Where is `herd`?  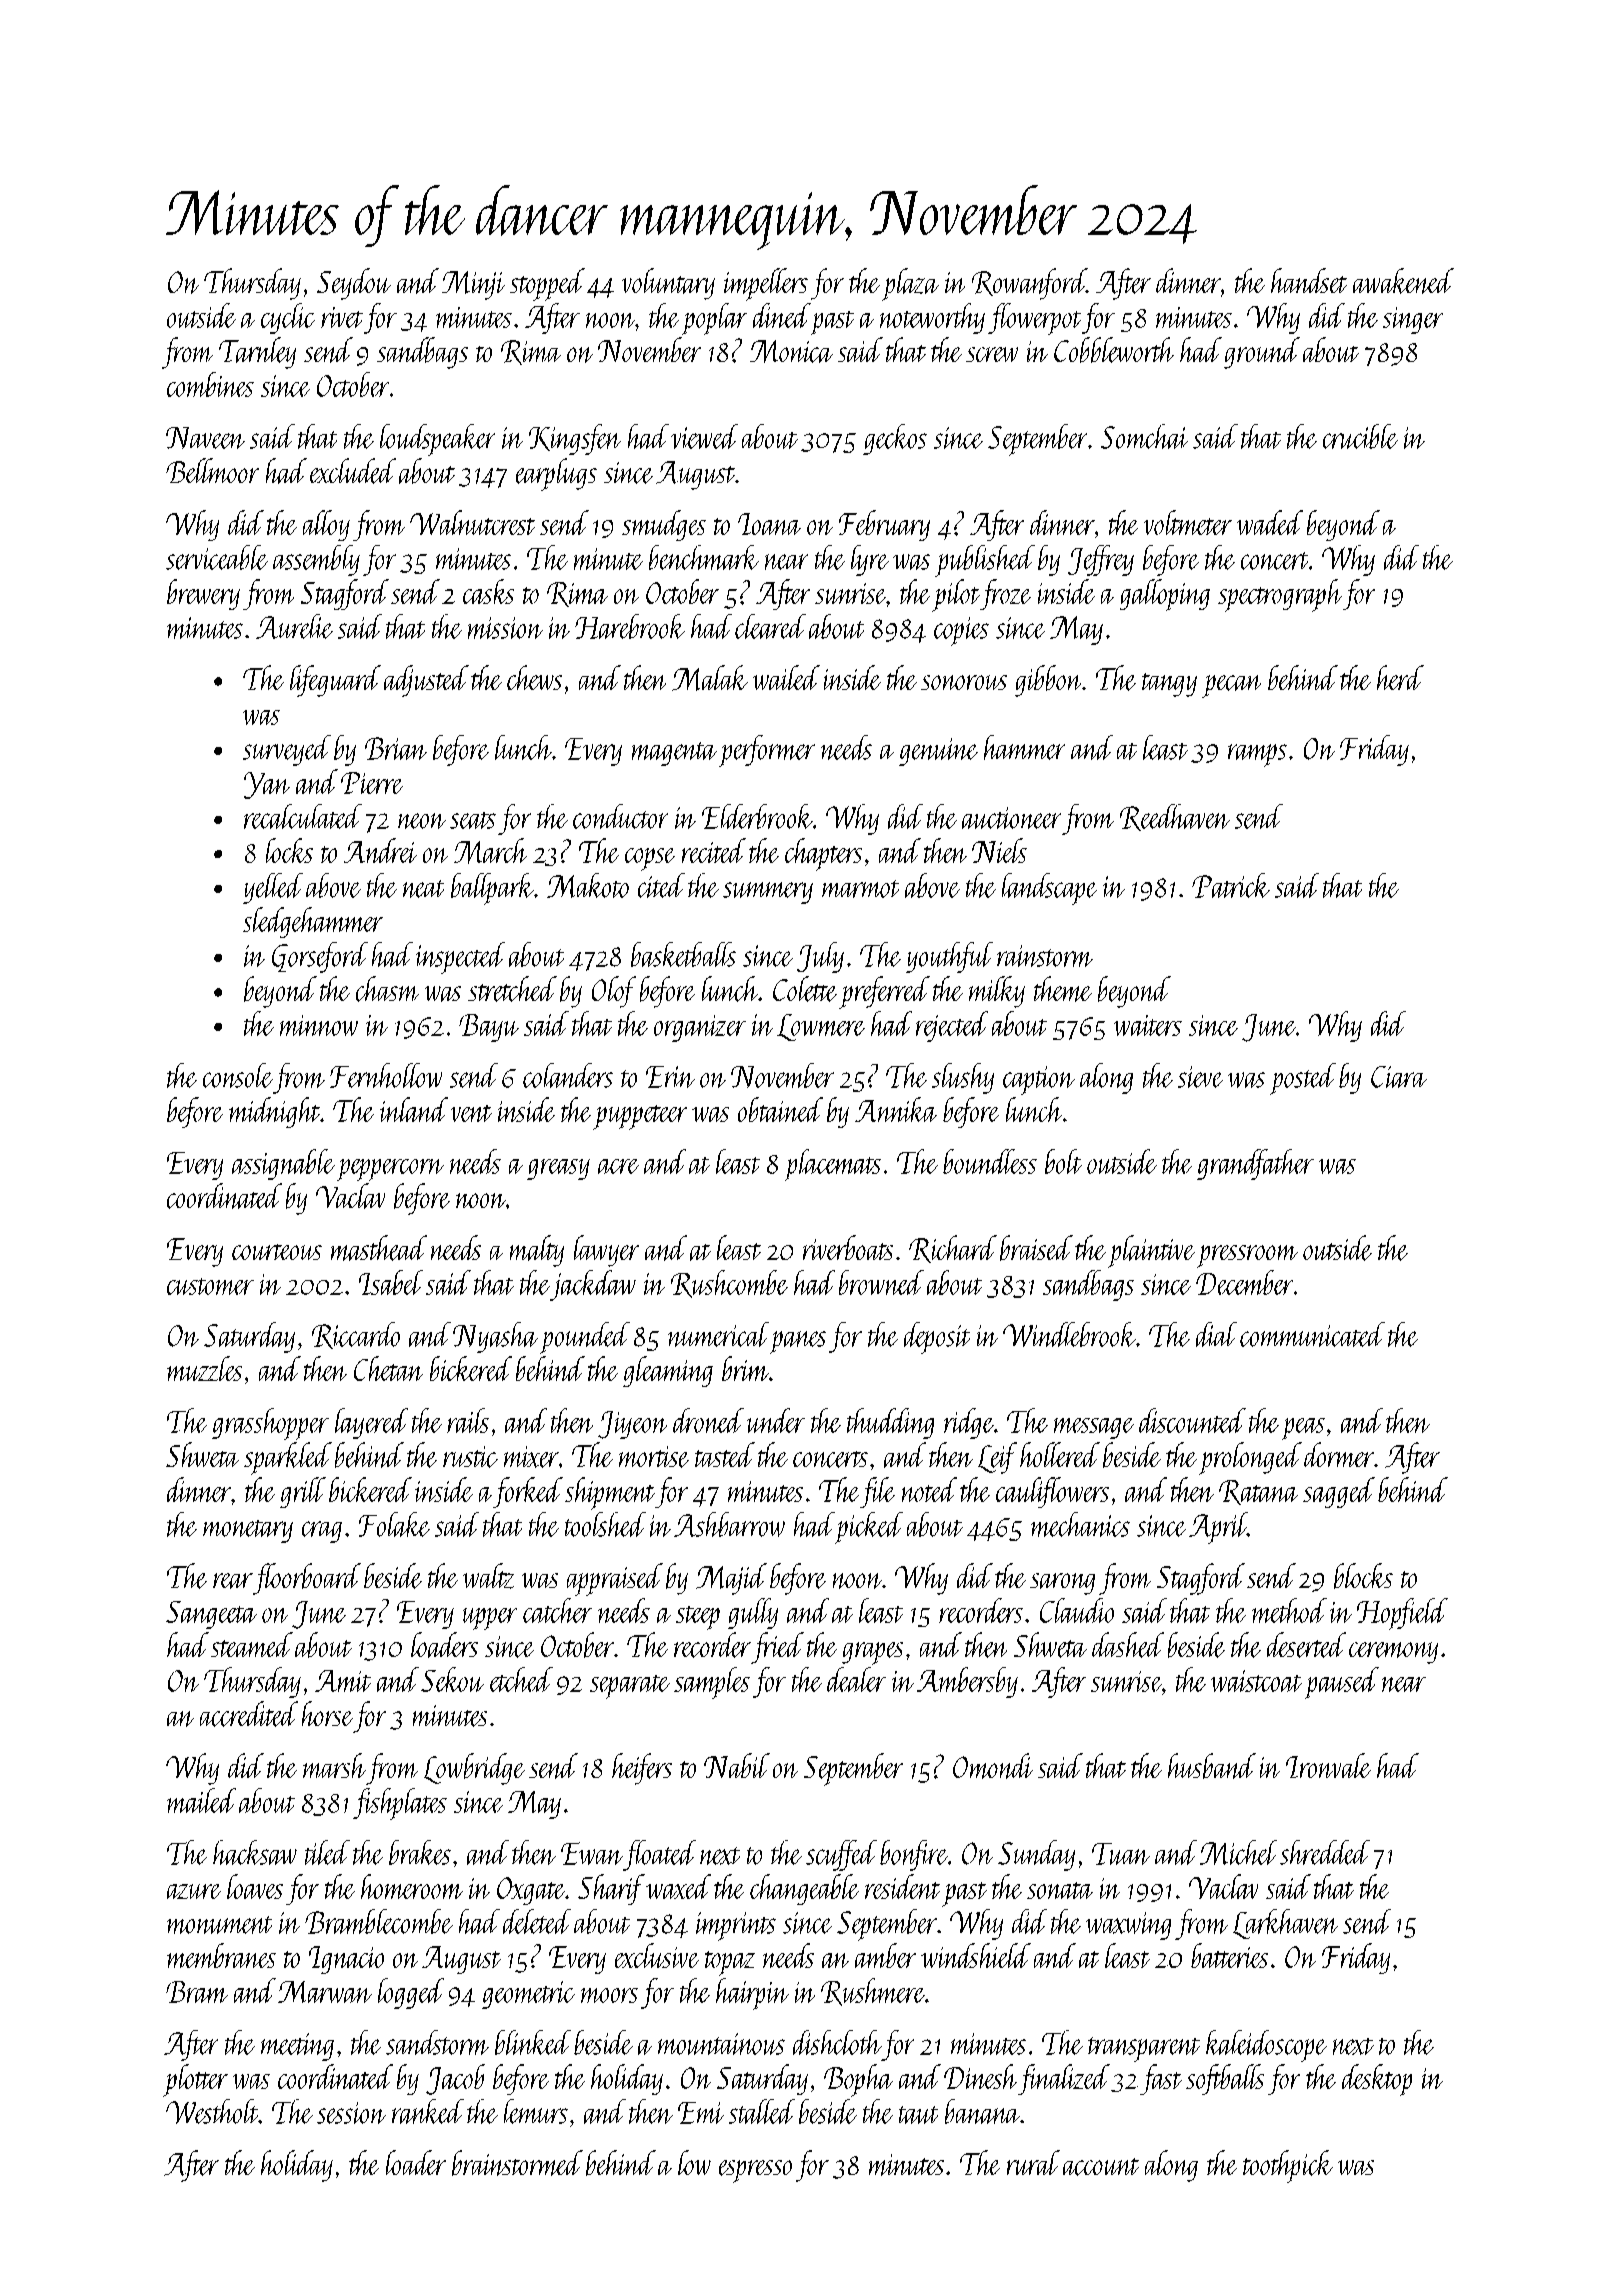 herd is located at coordinates (1400, 677).
